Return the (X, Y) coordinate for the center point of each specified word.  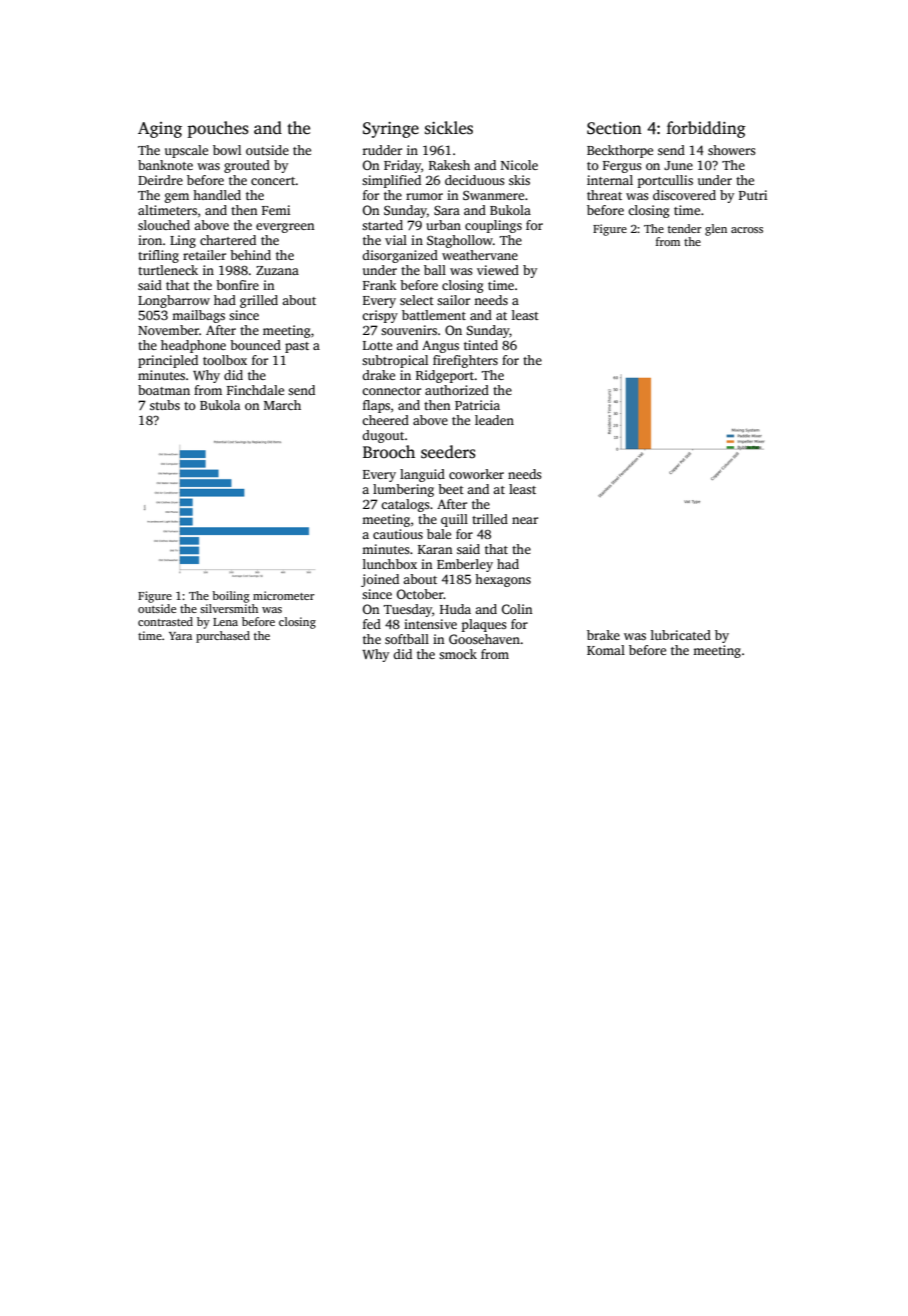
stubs (165, 405)
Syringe (391, 130)
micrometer (284, 595)
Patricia (477, 405)
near (525, 520)
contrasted (165, 621)
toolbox (225, 360)
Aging (160, 130)
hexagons (503, 580)
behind (250, 255)
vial (396, 240)
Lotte (377, 345)
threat (604, 195)
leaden (494, 420)
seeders (448, 452)
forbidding (706, 129)
